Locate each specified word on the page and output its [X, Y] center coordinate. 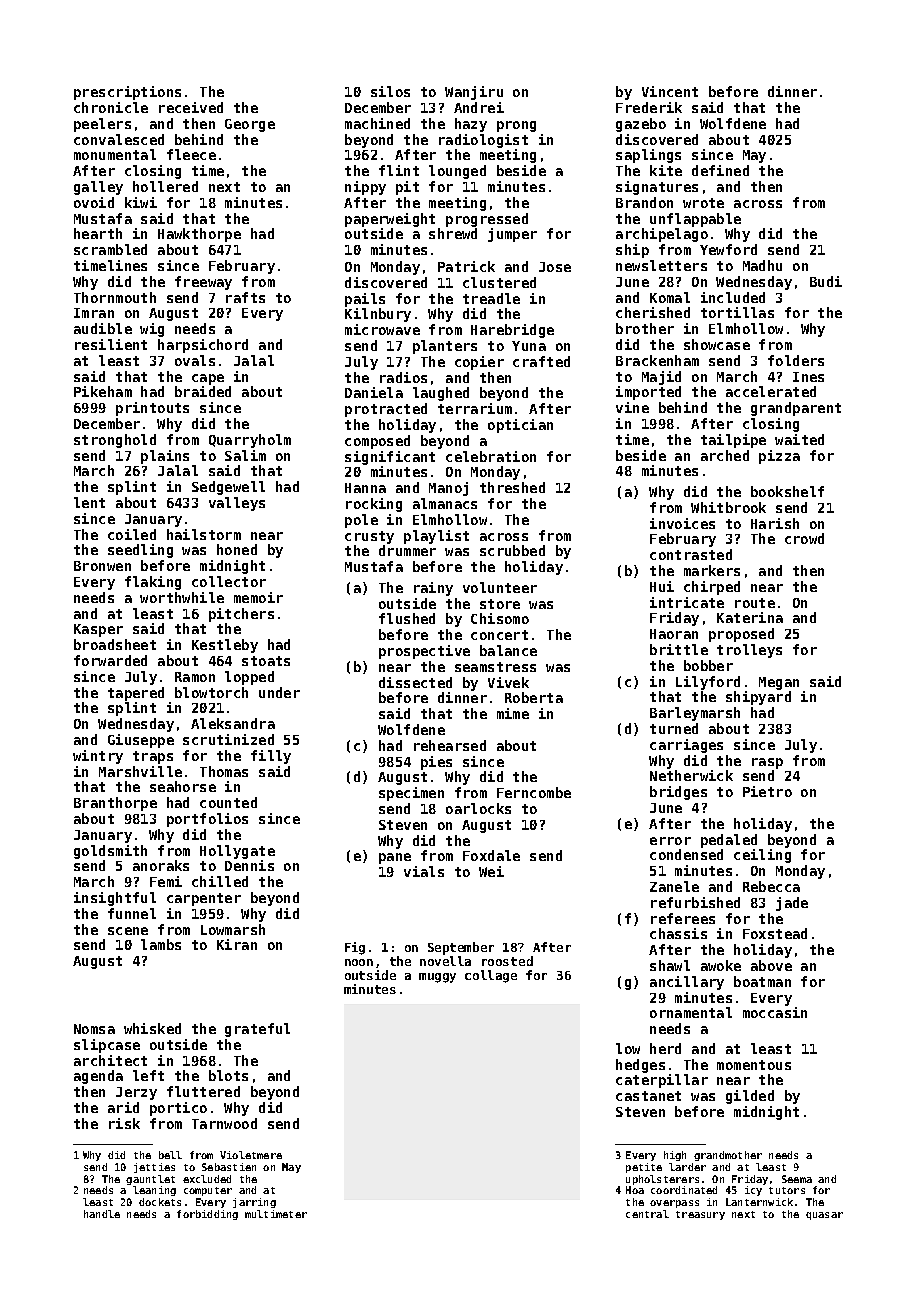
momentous [754, 1065]
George [250, 125]
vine [632, 407]
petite [644, 1168]
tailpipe [733, 441]
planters [445, 347]
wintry [98, 757]
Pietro [767, 791]
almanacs [445, 503]
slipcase [107, 1046]
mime [513, 713]
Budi [826, 281]
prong [516, 126]
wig [152, 330]
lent [89, 502]
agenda [98, 1077]
